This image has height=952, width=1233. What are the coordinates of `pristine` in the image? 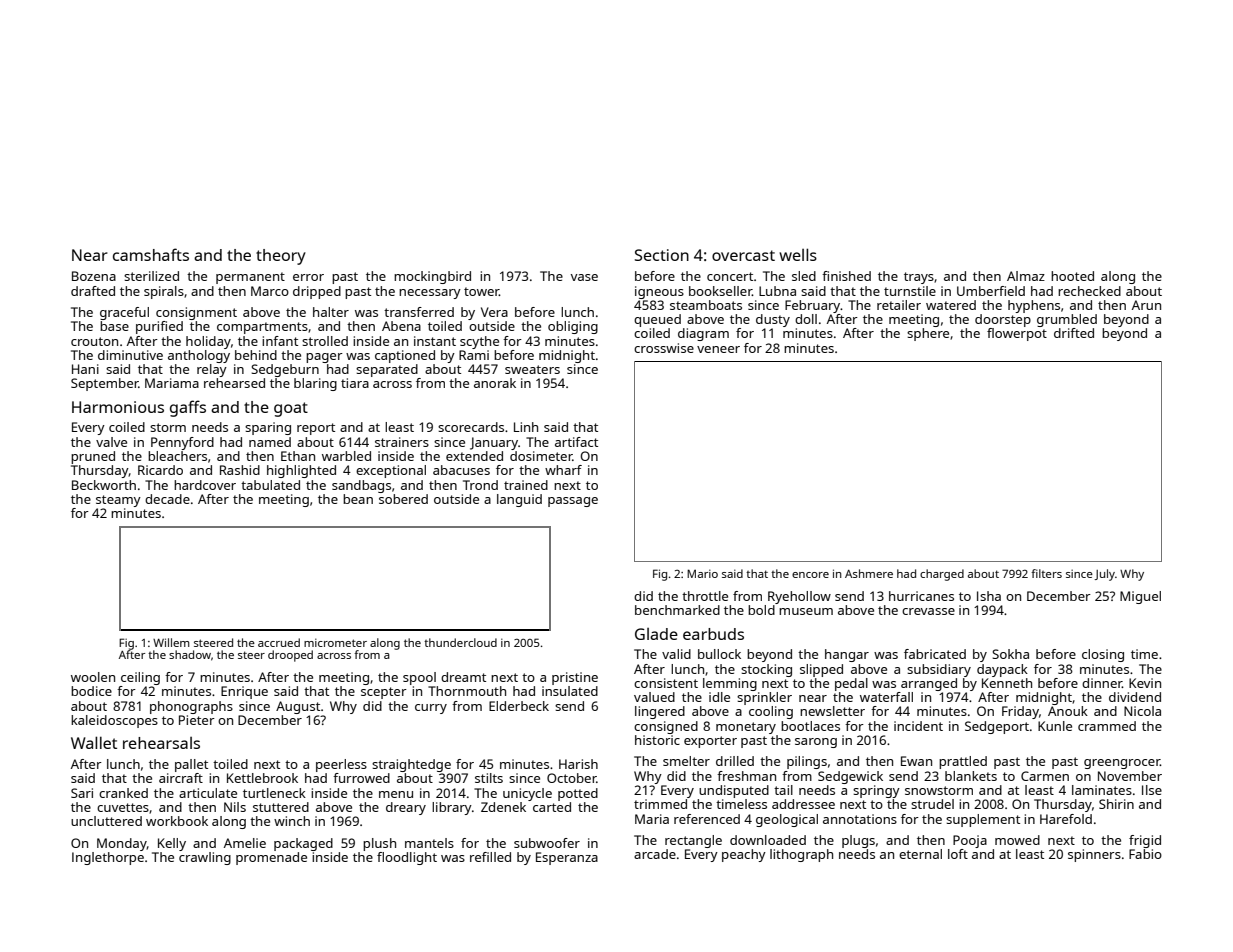 It's located at (575, 678).
